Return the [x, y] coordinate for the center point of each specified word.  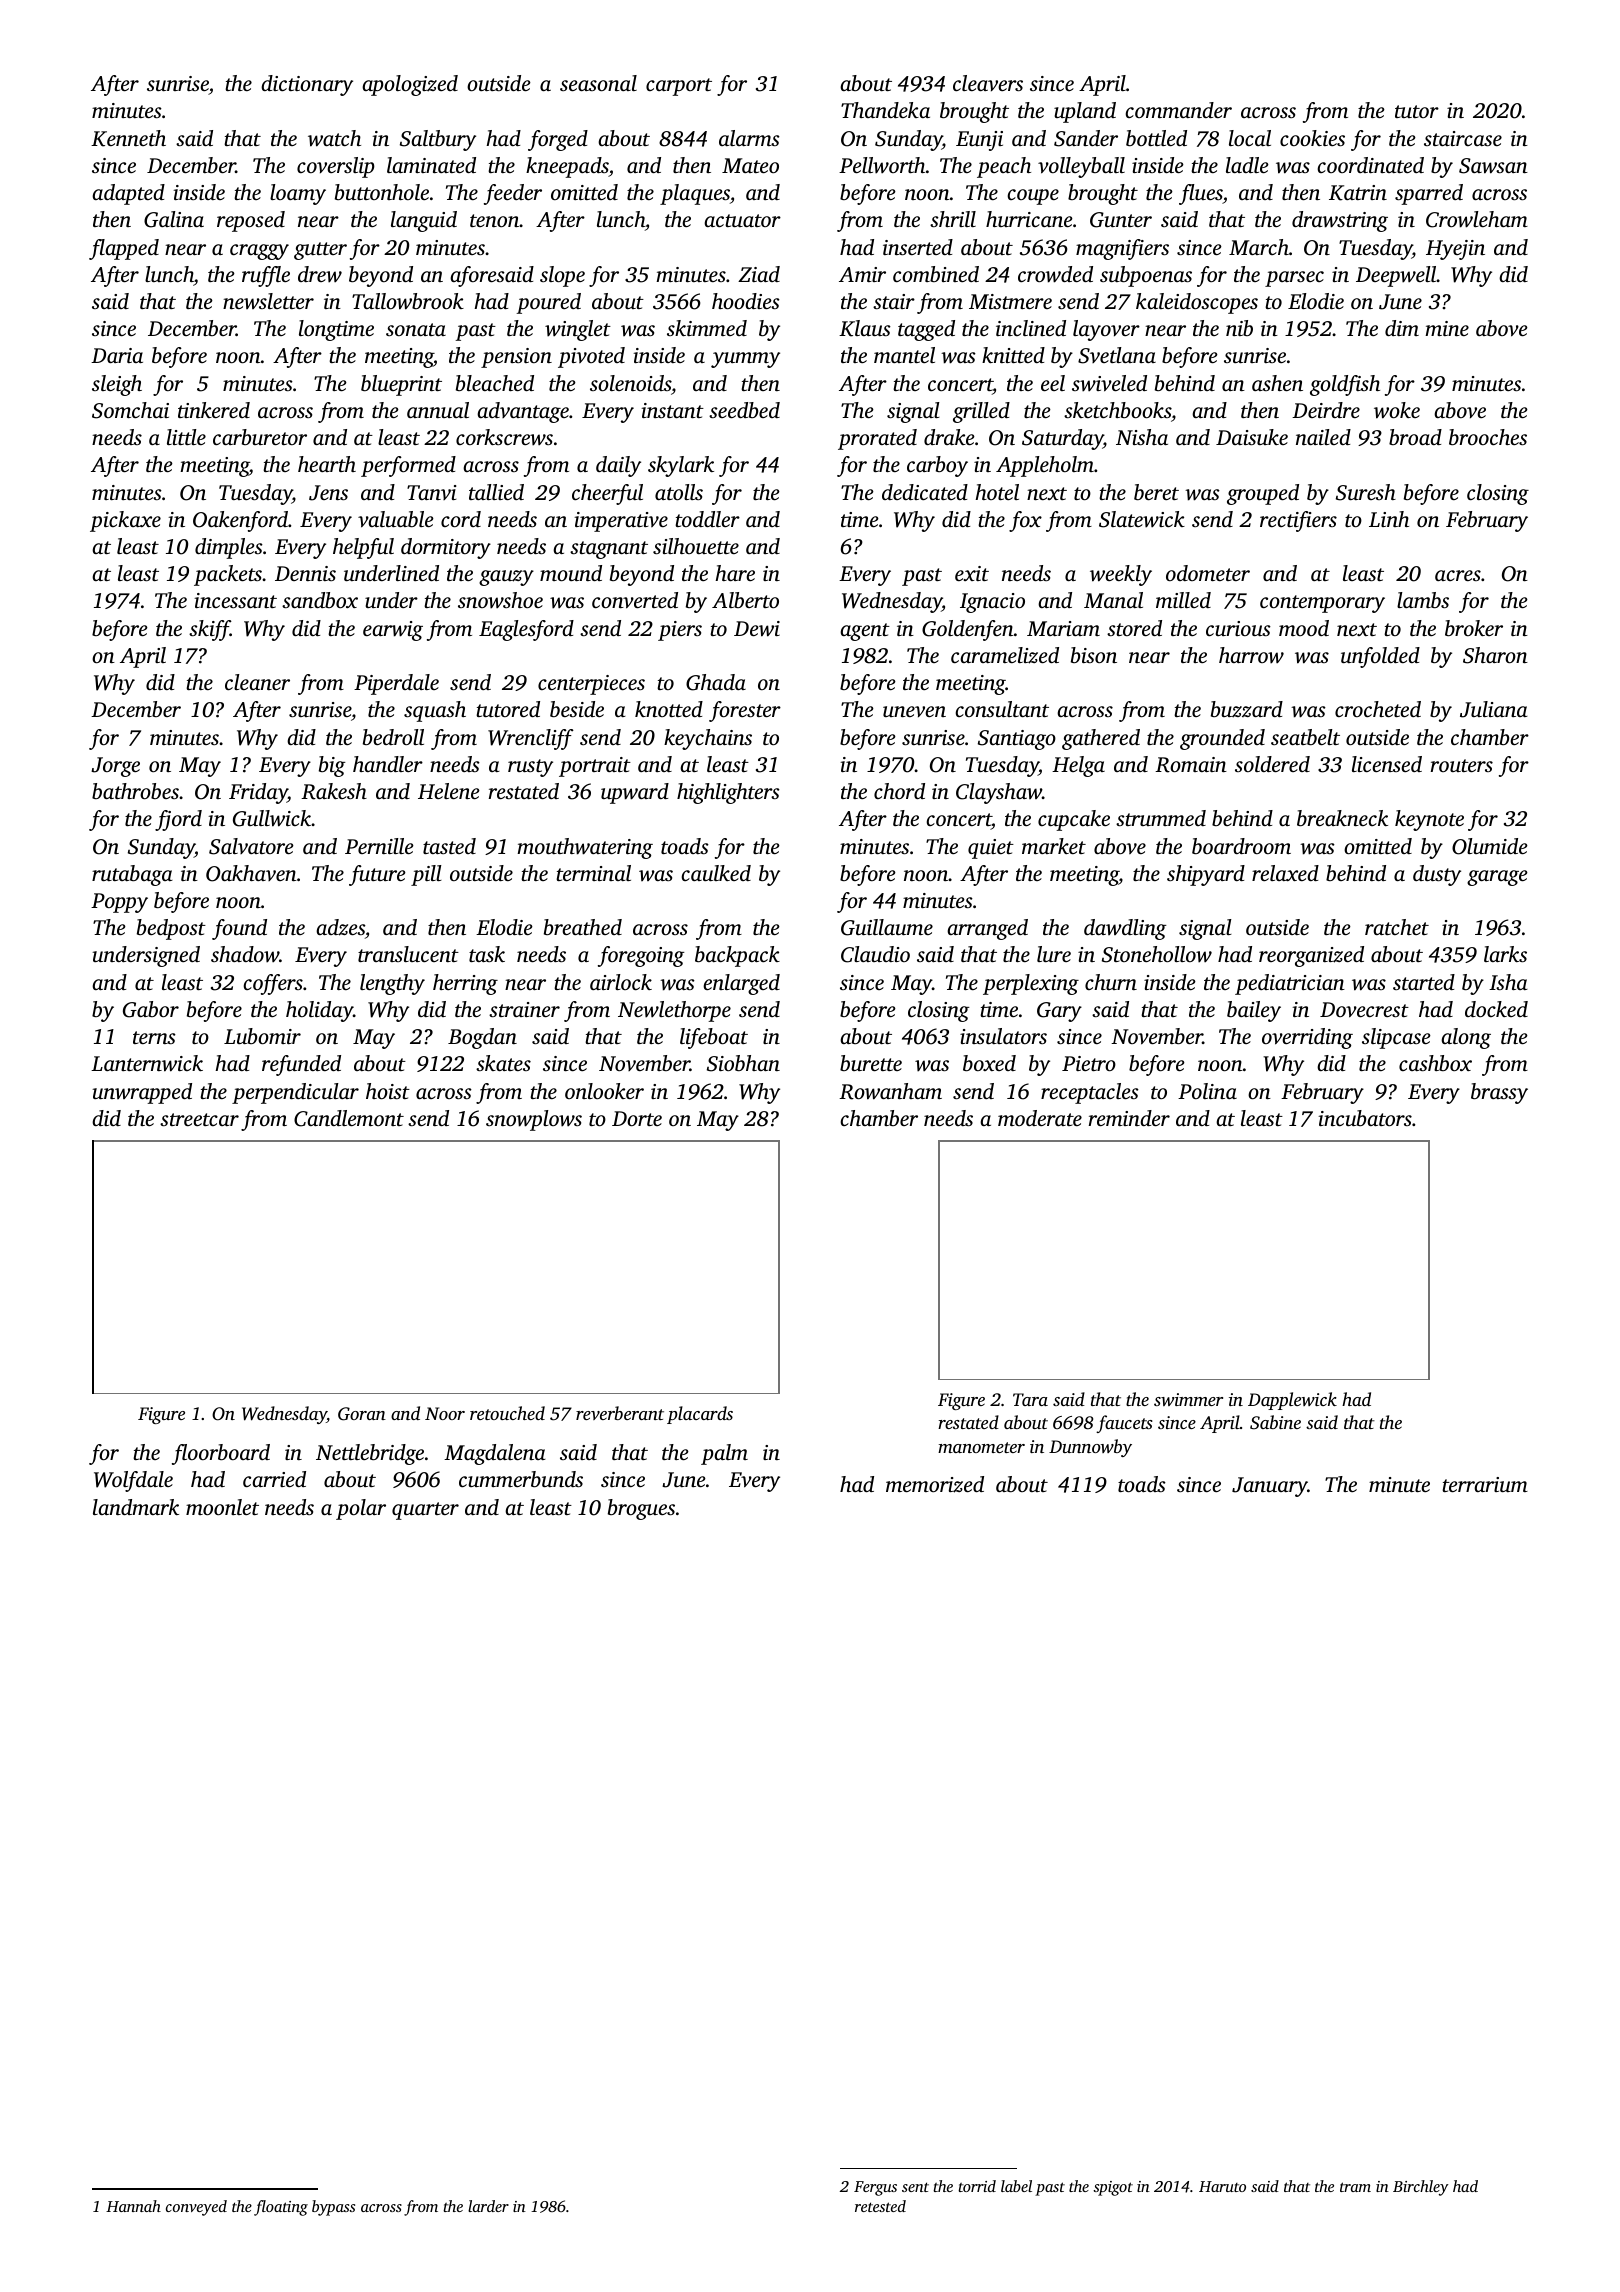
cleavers [988, 83]
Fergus [875, 2188]
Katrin [1358, 193]
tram [1355, 2187]
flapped [124, 249]
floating [281, 2208]
